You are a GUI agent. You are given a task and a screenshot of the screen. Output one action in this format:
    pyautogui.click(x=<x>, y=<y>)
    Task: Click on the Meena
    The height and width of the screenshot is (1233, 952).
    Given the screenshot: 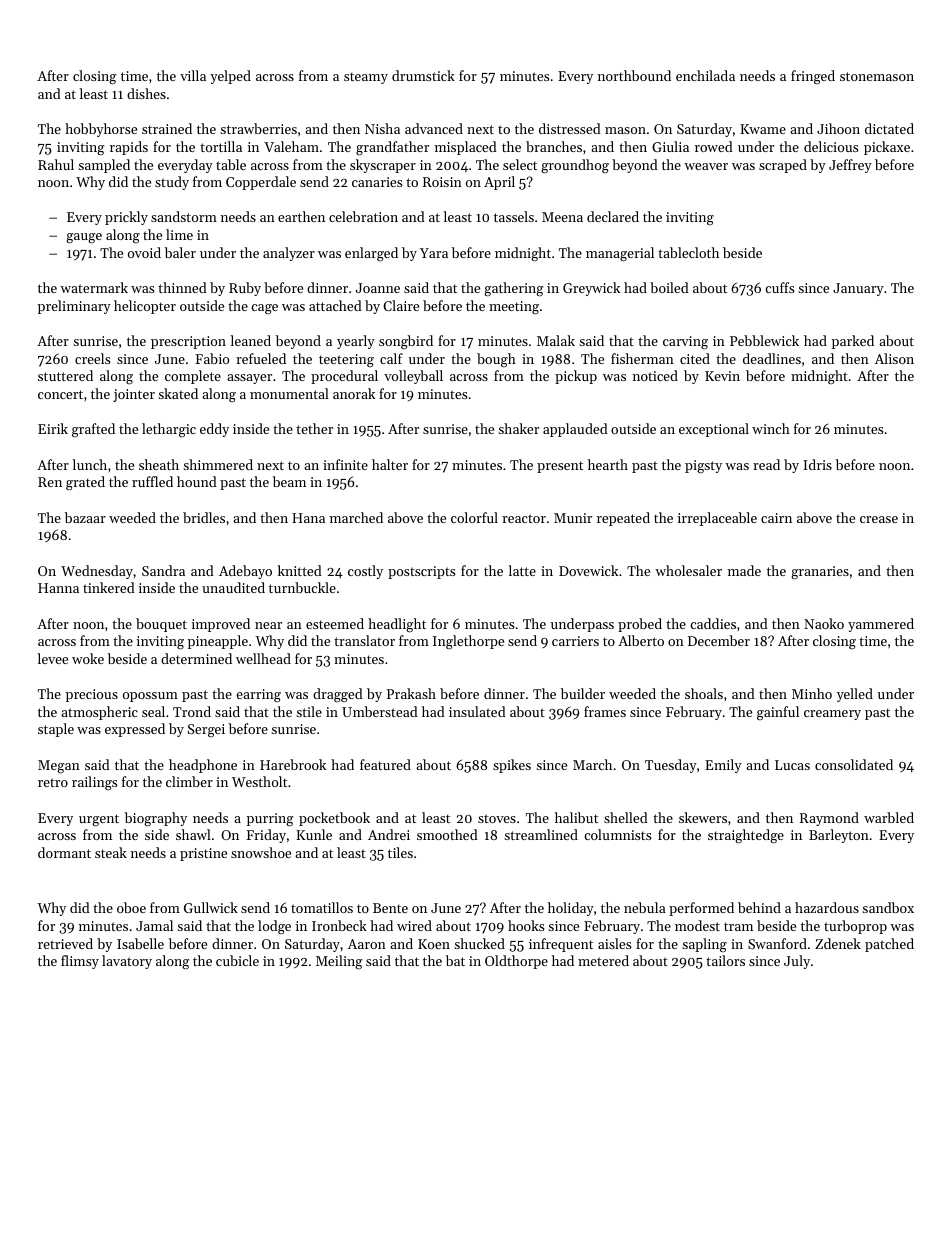 What is the action you would take?
    pyautogui.click(x=562, y=217)
